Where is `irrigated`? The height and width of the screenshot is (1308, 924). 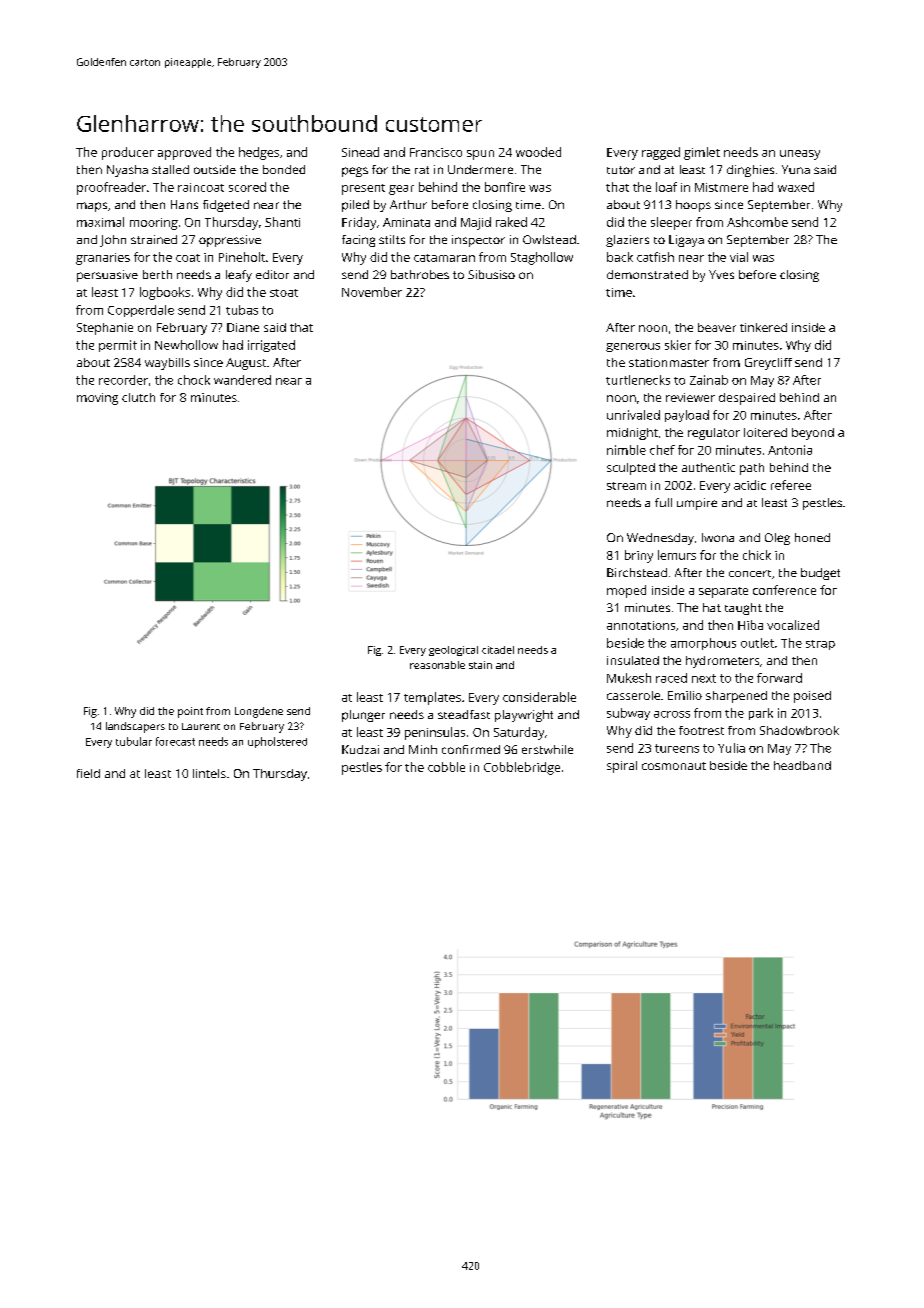
irrigated is located at coordinates (271, 346).
